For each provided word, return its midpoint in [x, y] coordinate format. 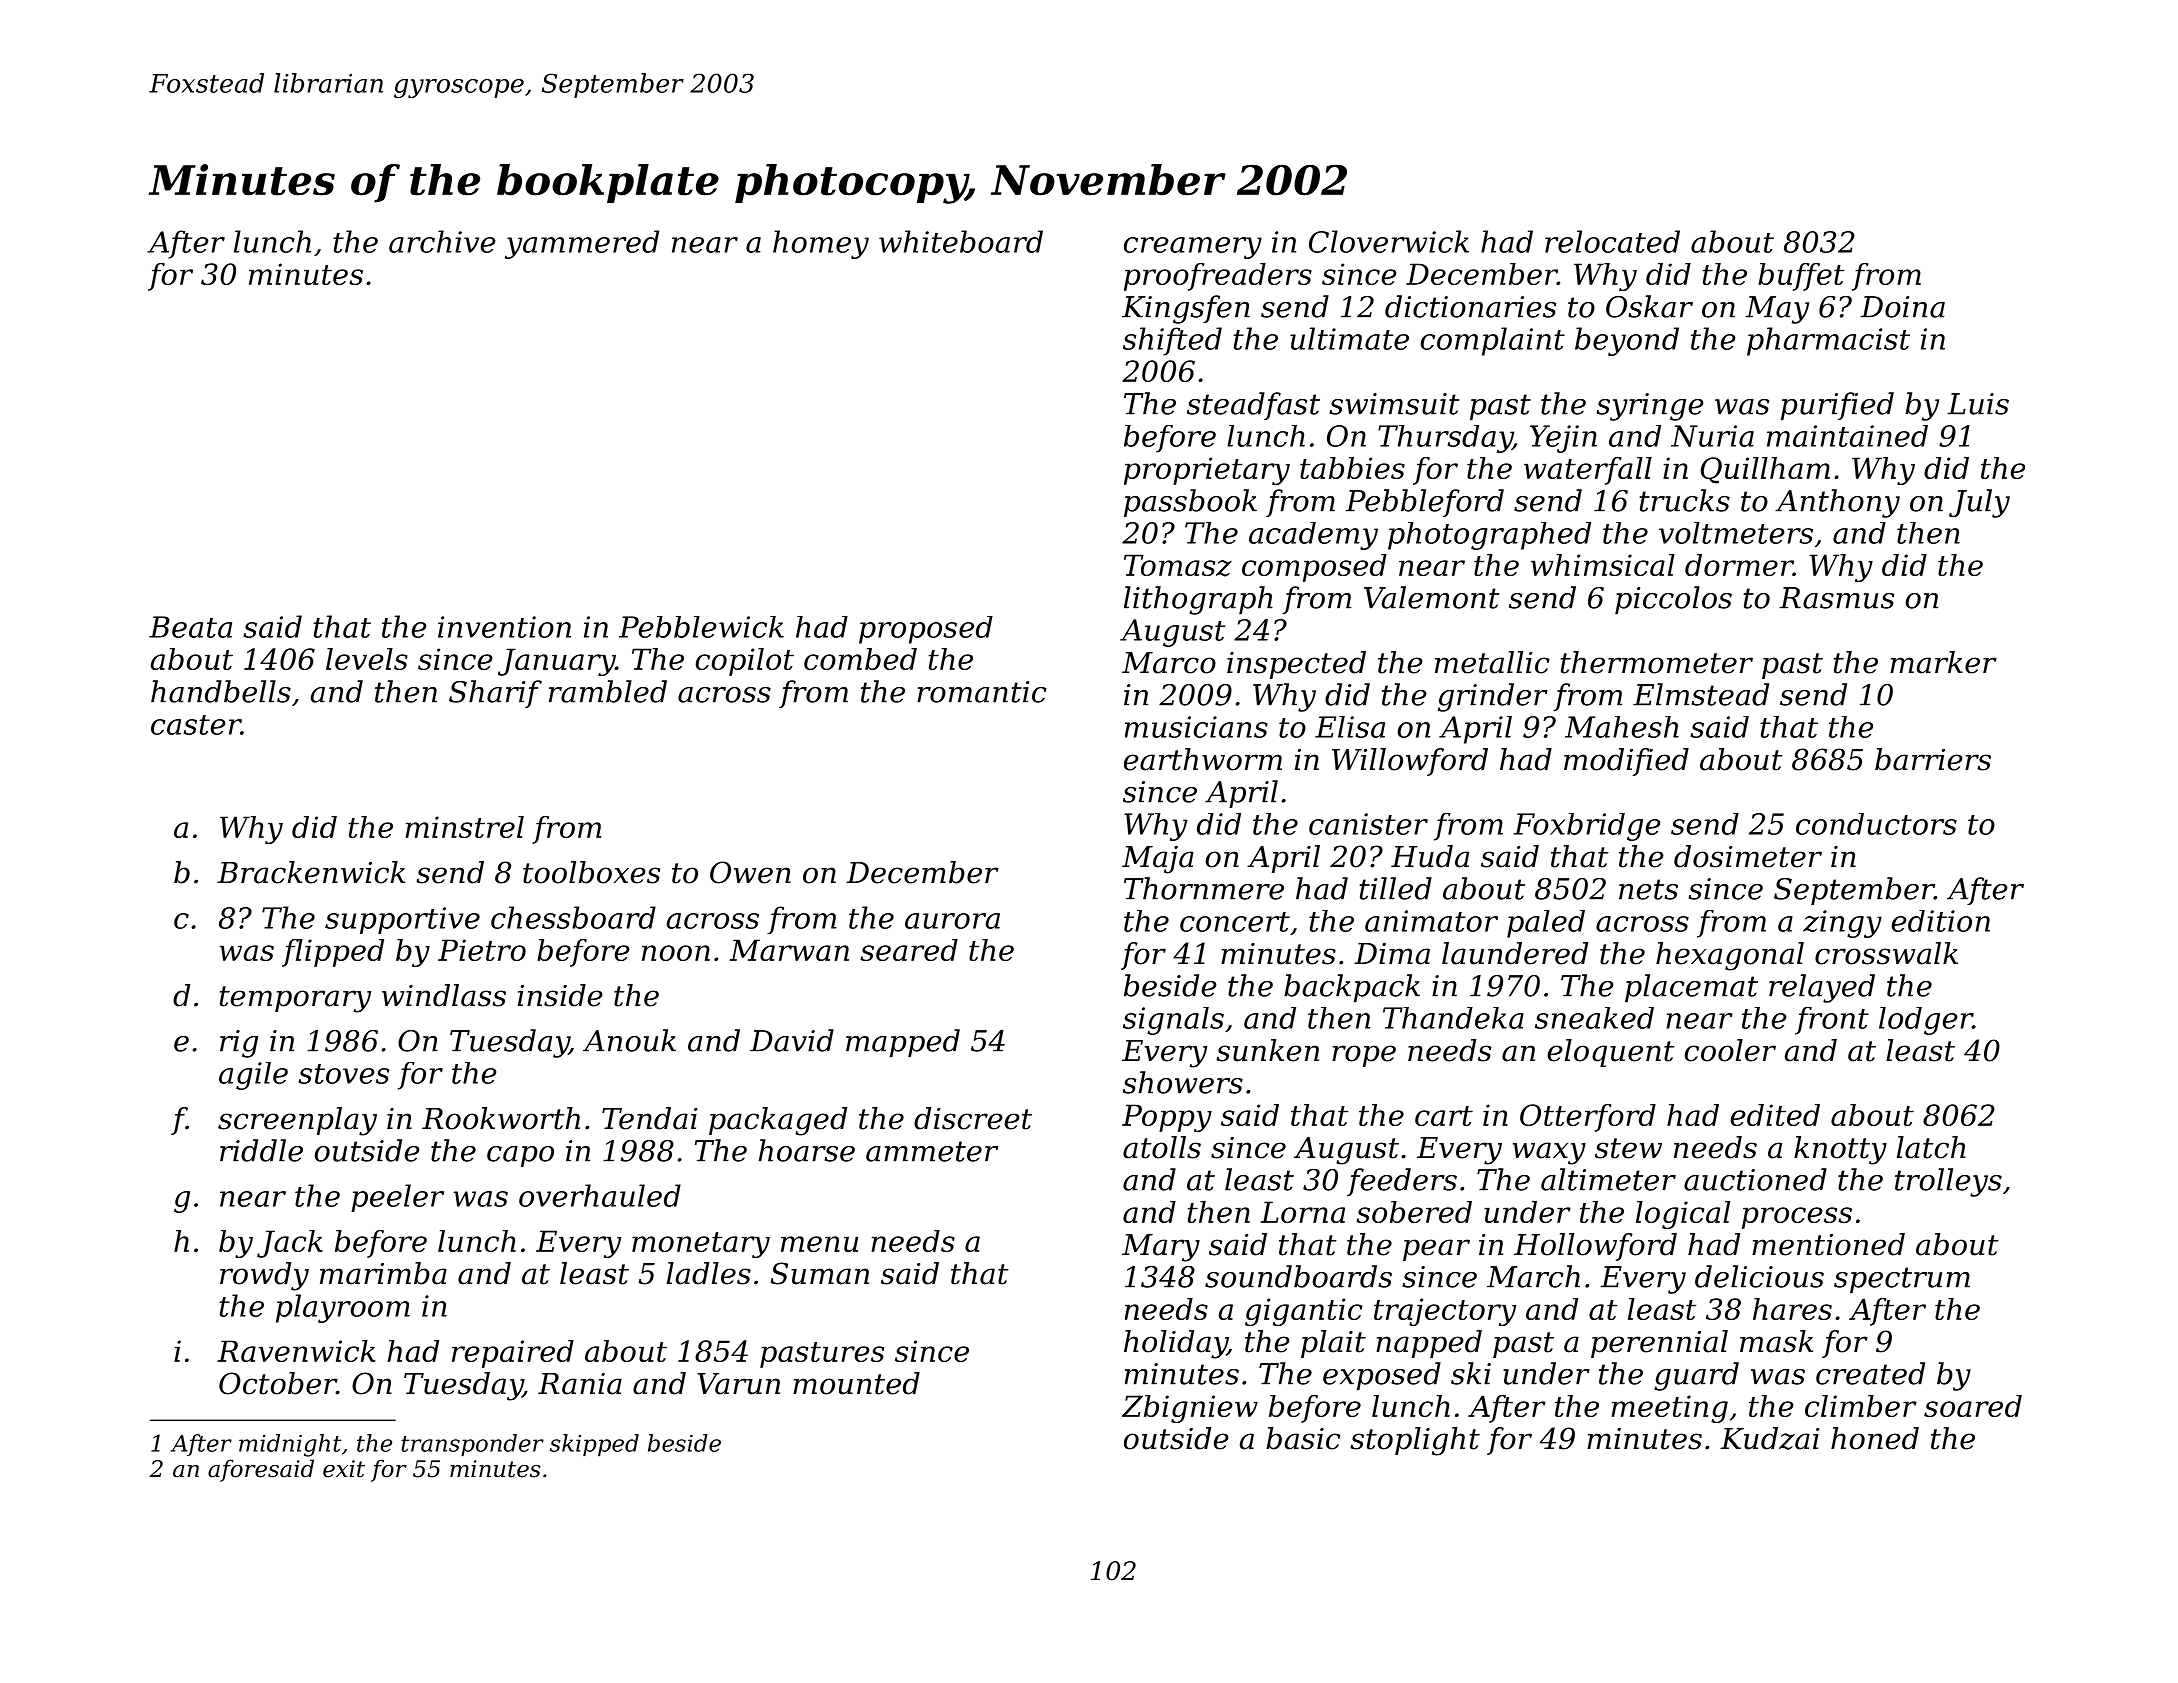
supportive [402, 920]
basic [1303, 1438]
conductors [1876, 824]
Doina [1902, 307]
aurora [952, 921]
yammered [582, 244]
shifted [1172, 341]
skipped [594, 1445]
